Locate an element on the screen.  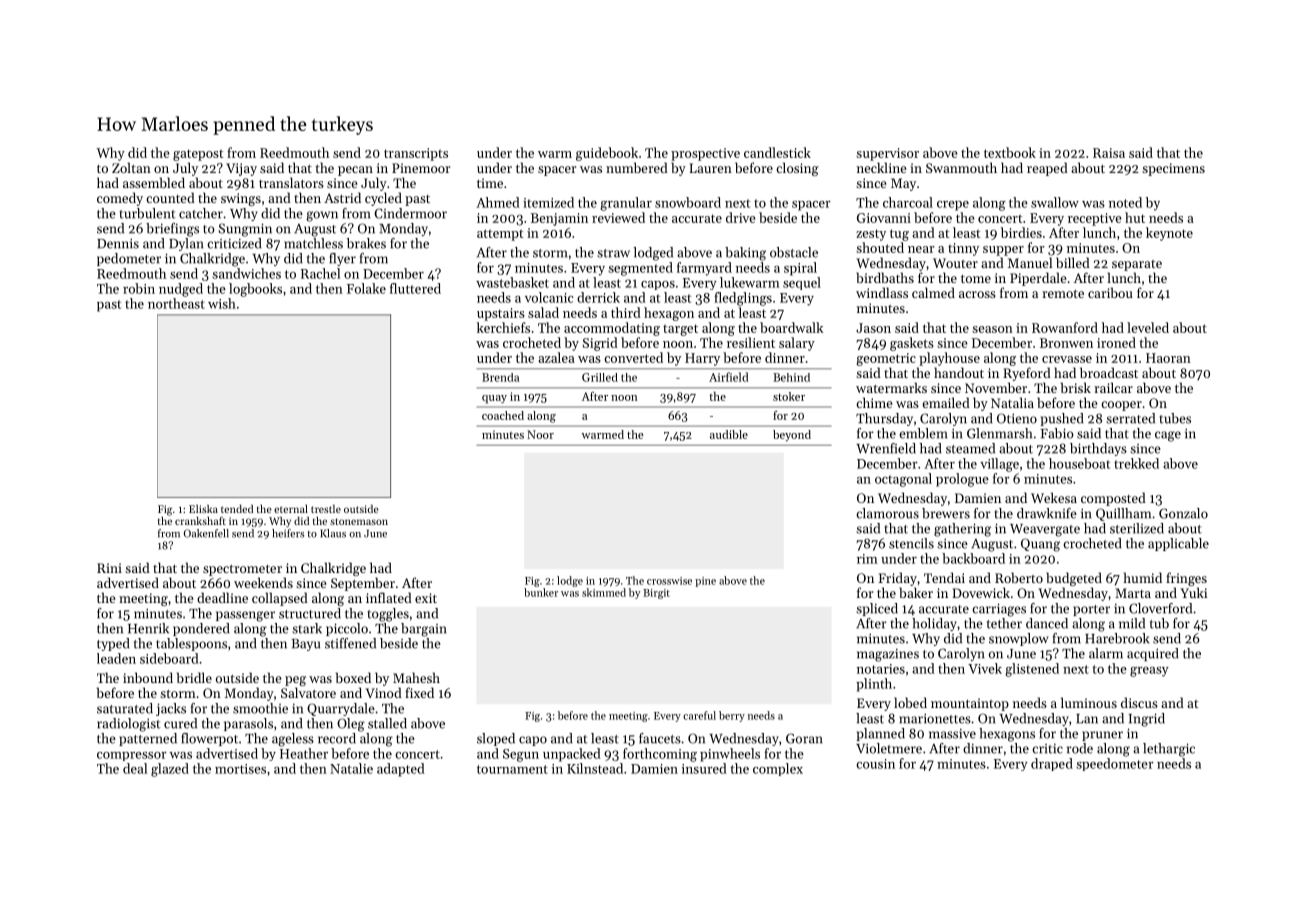
Wouter is located at coordinates (955, 263).
